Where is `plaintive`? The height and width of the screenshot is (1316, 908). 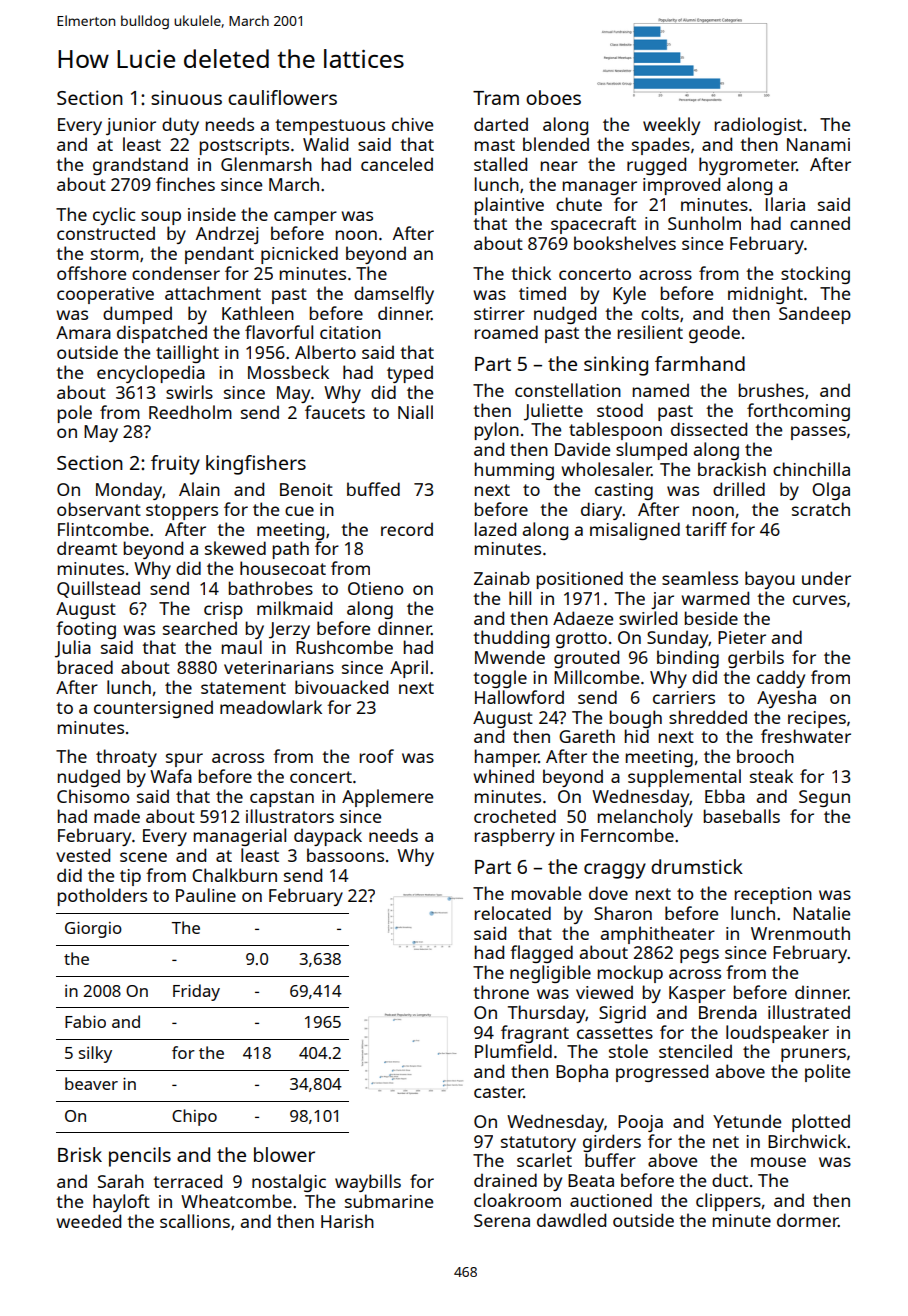 plaintive is located at coordinates (509, 206).
